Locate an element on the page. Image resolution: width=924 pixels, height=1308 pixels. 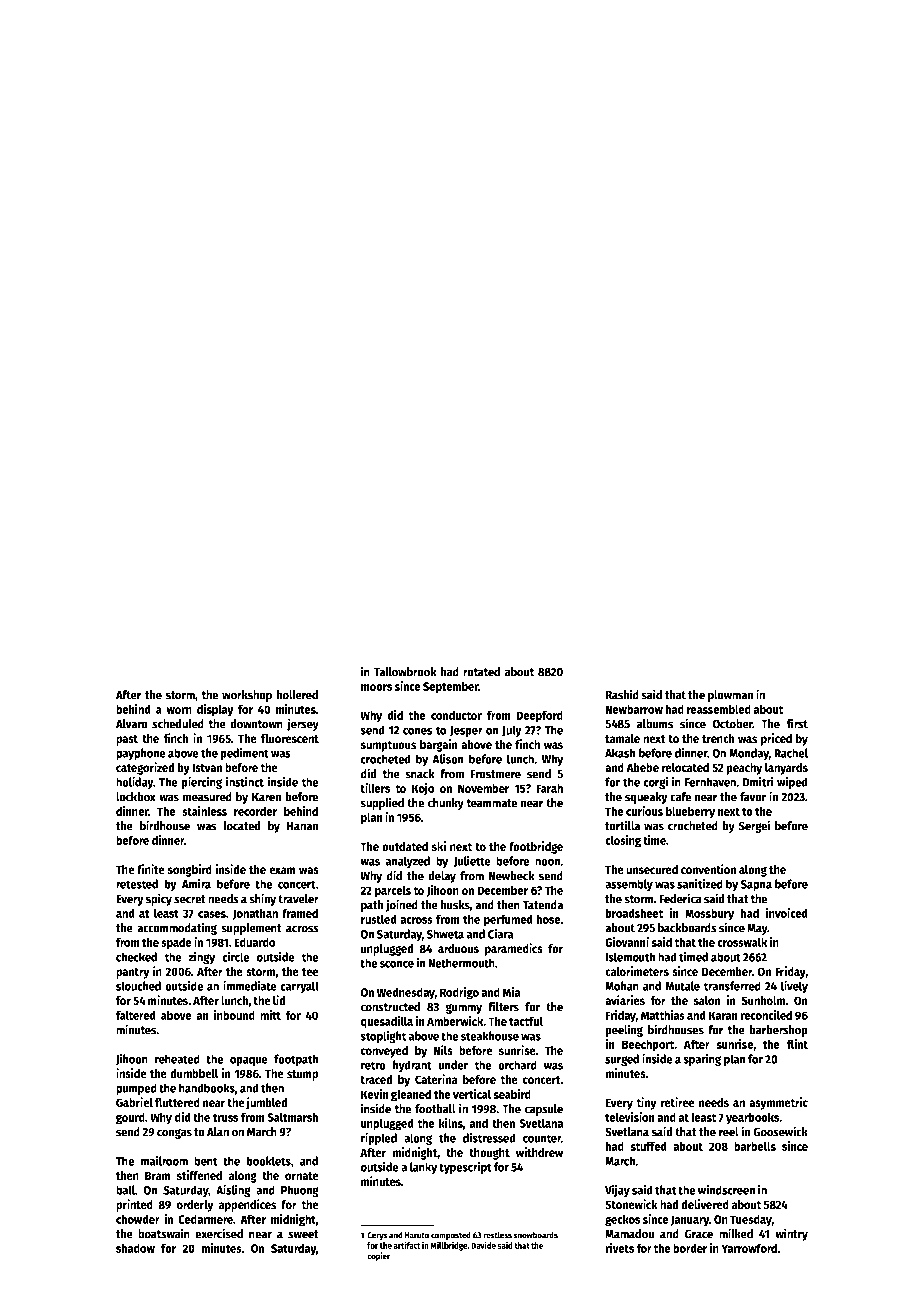
backboards is located at coordinates (687, 928).
